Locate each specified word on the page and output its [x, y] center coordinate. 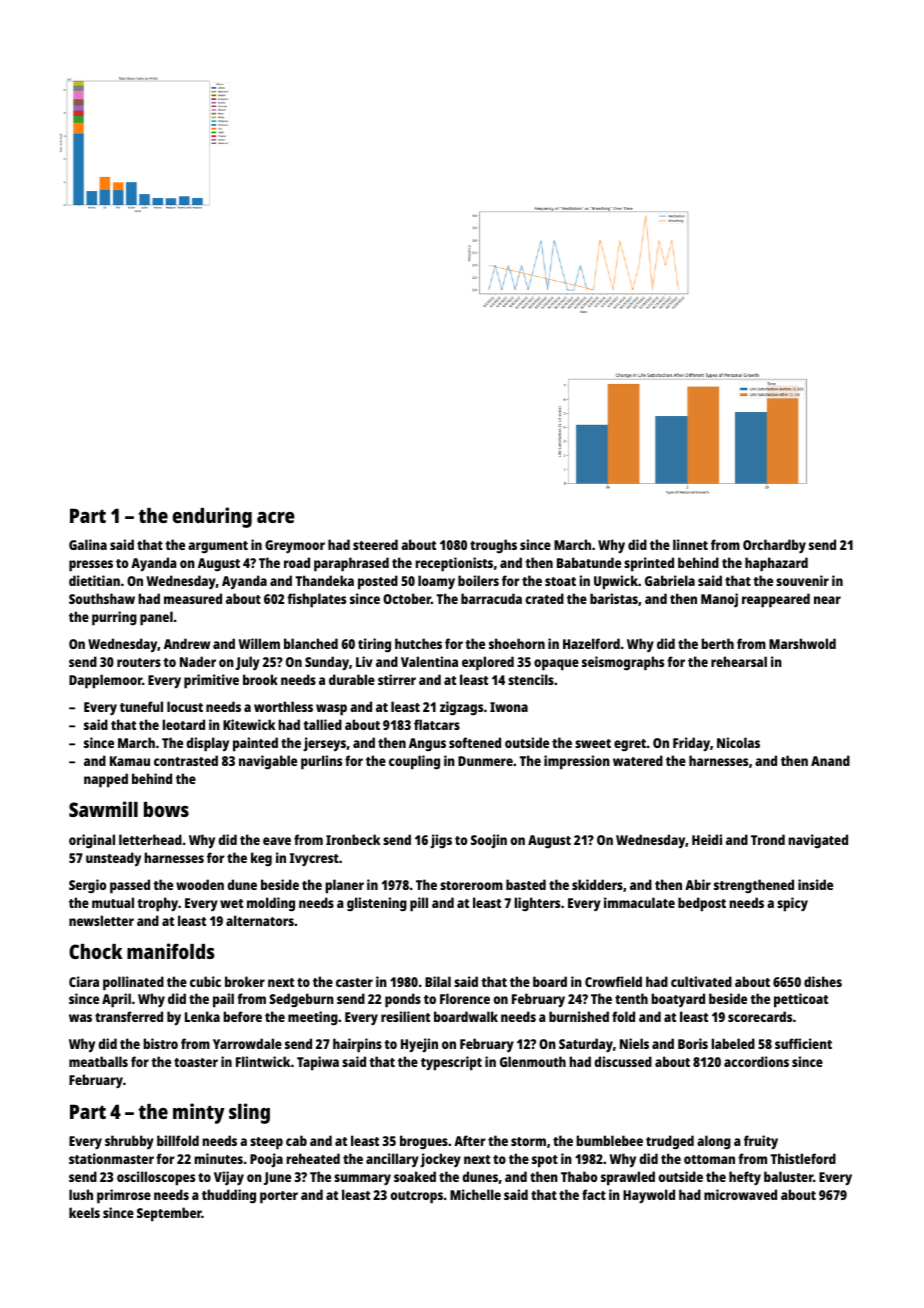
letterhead [150, 839]
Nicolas [738, 742]
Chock [96, 951]
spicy [792, 904]
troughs [493, 546]
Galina [88, 544]
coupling [414, 762]
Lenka [202, 1016]
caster [354, 982]
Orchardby [774, 546]
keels [84, 1212]
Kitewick [249, 724]
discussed [623, 1061]
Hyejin [419, 1045]
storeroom [471, 885]
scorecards [760, 1016]
